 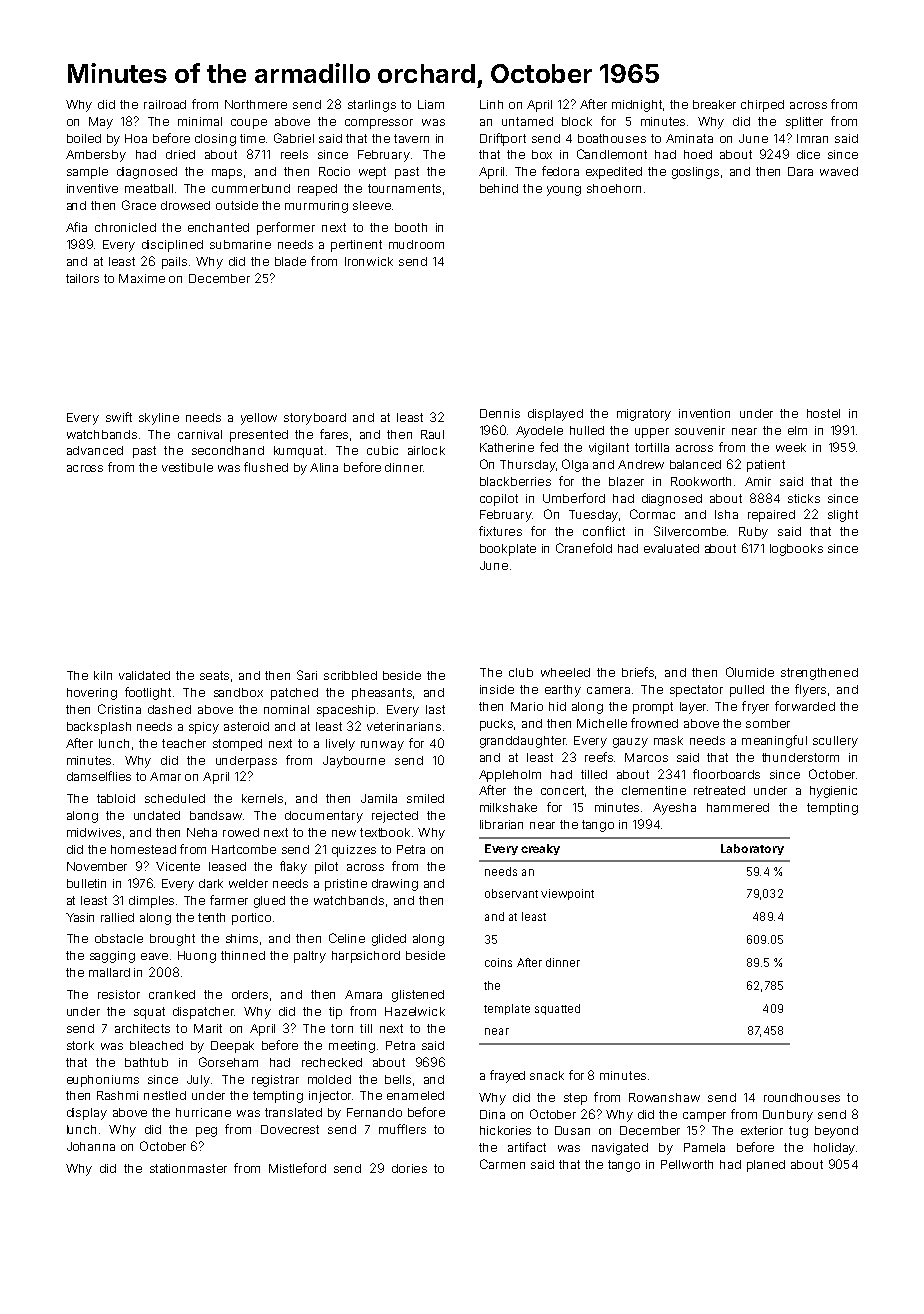 What do you see at coordinates (187, 467) in the screenshot?
I see `vestibule` at bounding box center [187, 467].
